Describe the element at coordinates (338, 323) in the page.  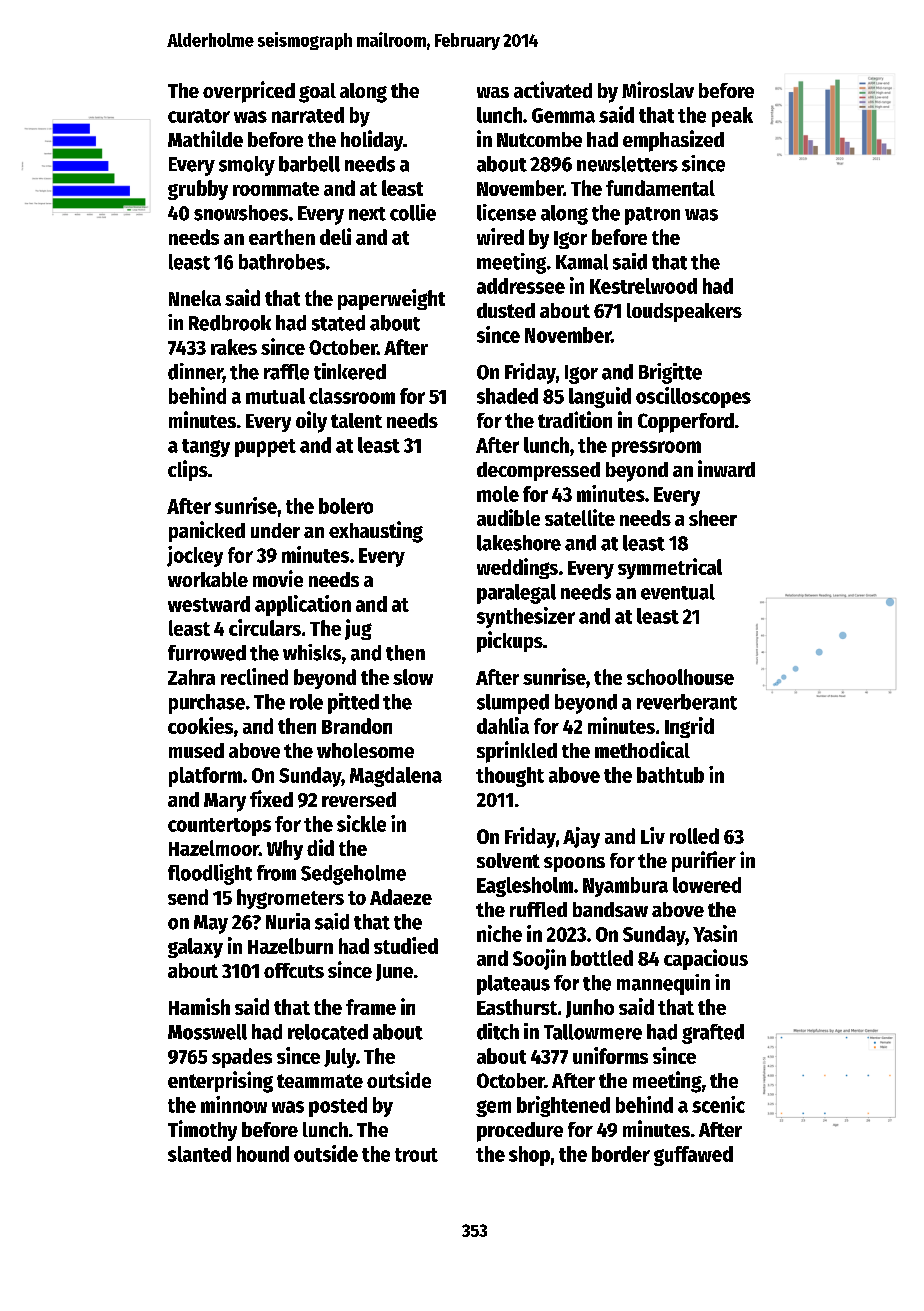
I see `stated` at that location.
